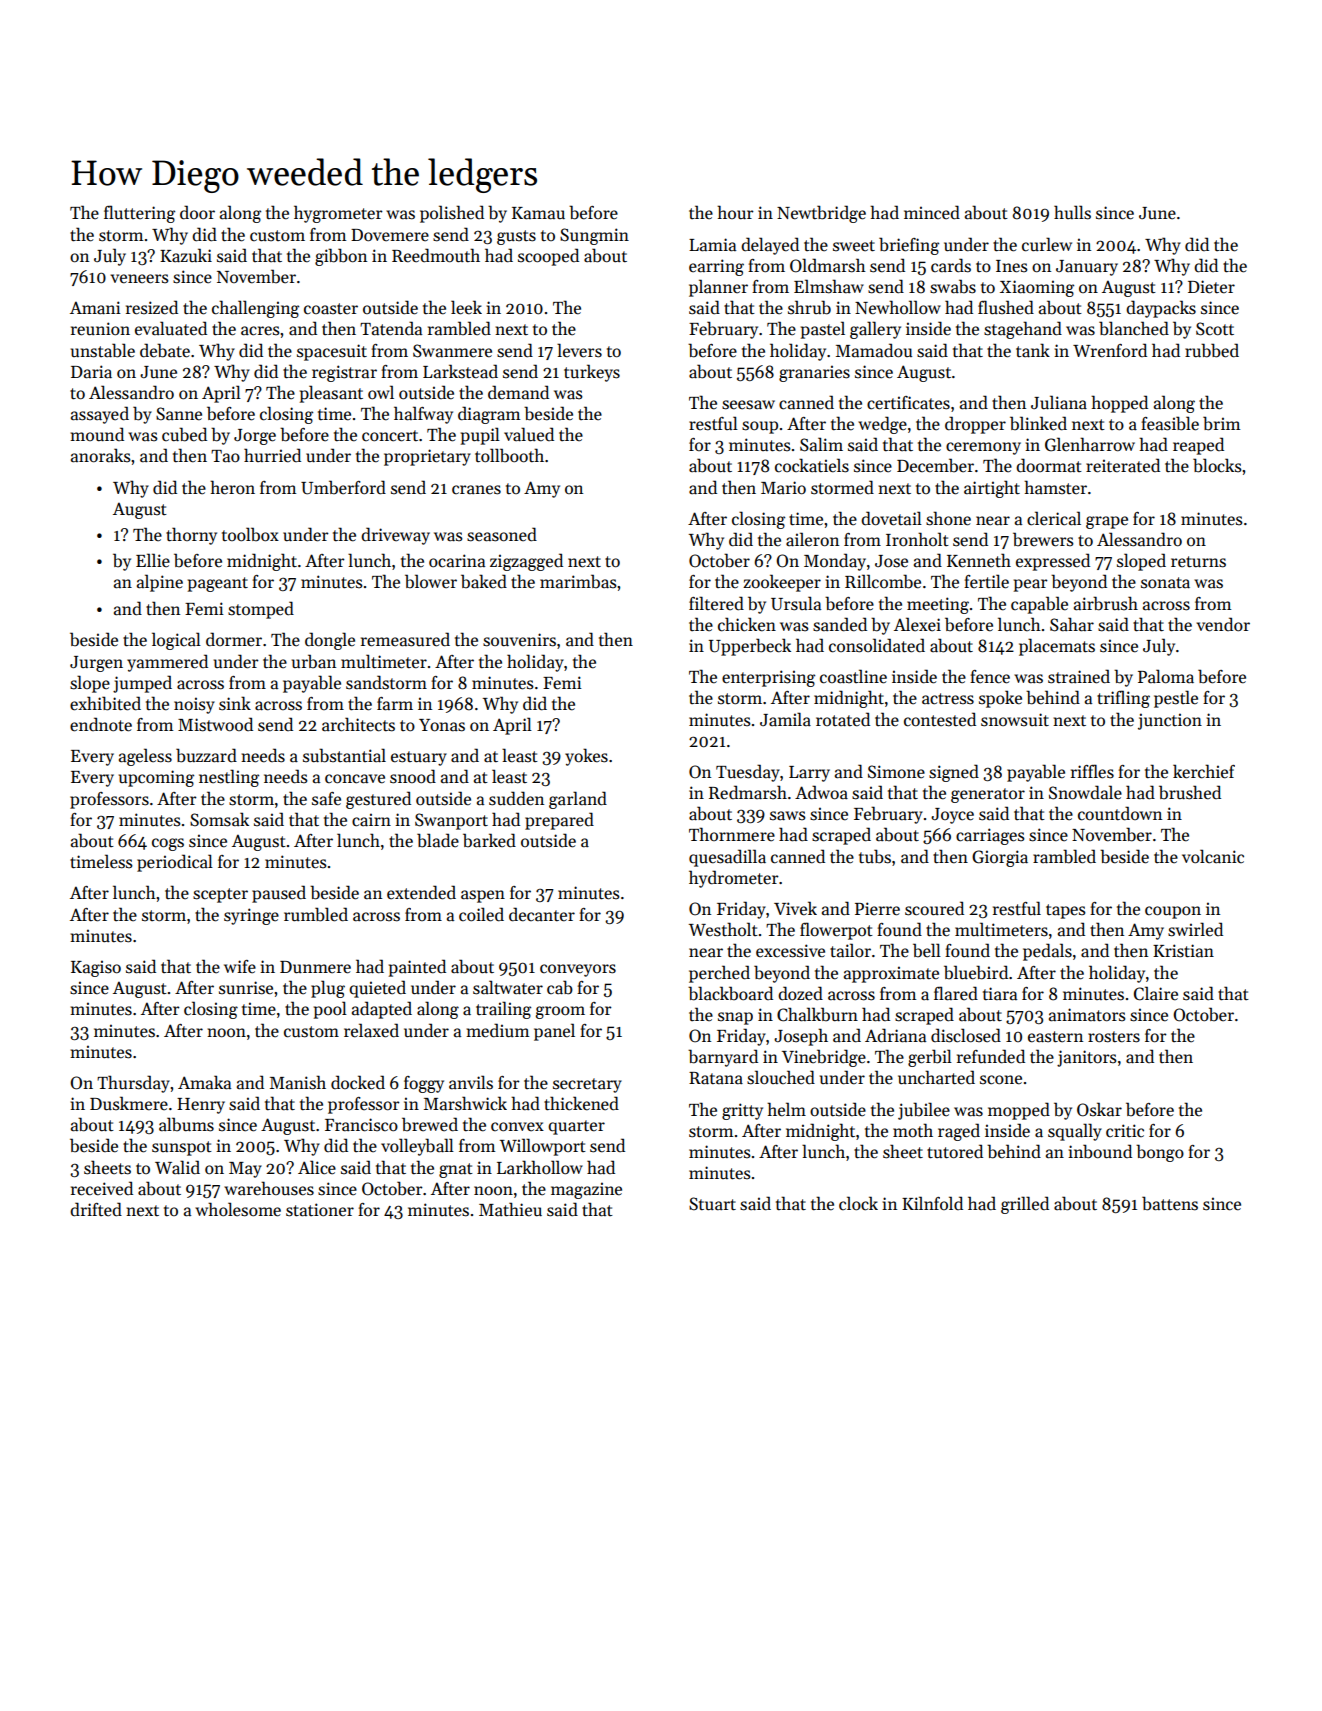  What do you see at coordinates (510, 1209) in the screenshot?
I see `Mathieu` at bounding box center [510, 1209].
